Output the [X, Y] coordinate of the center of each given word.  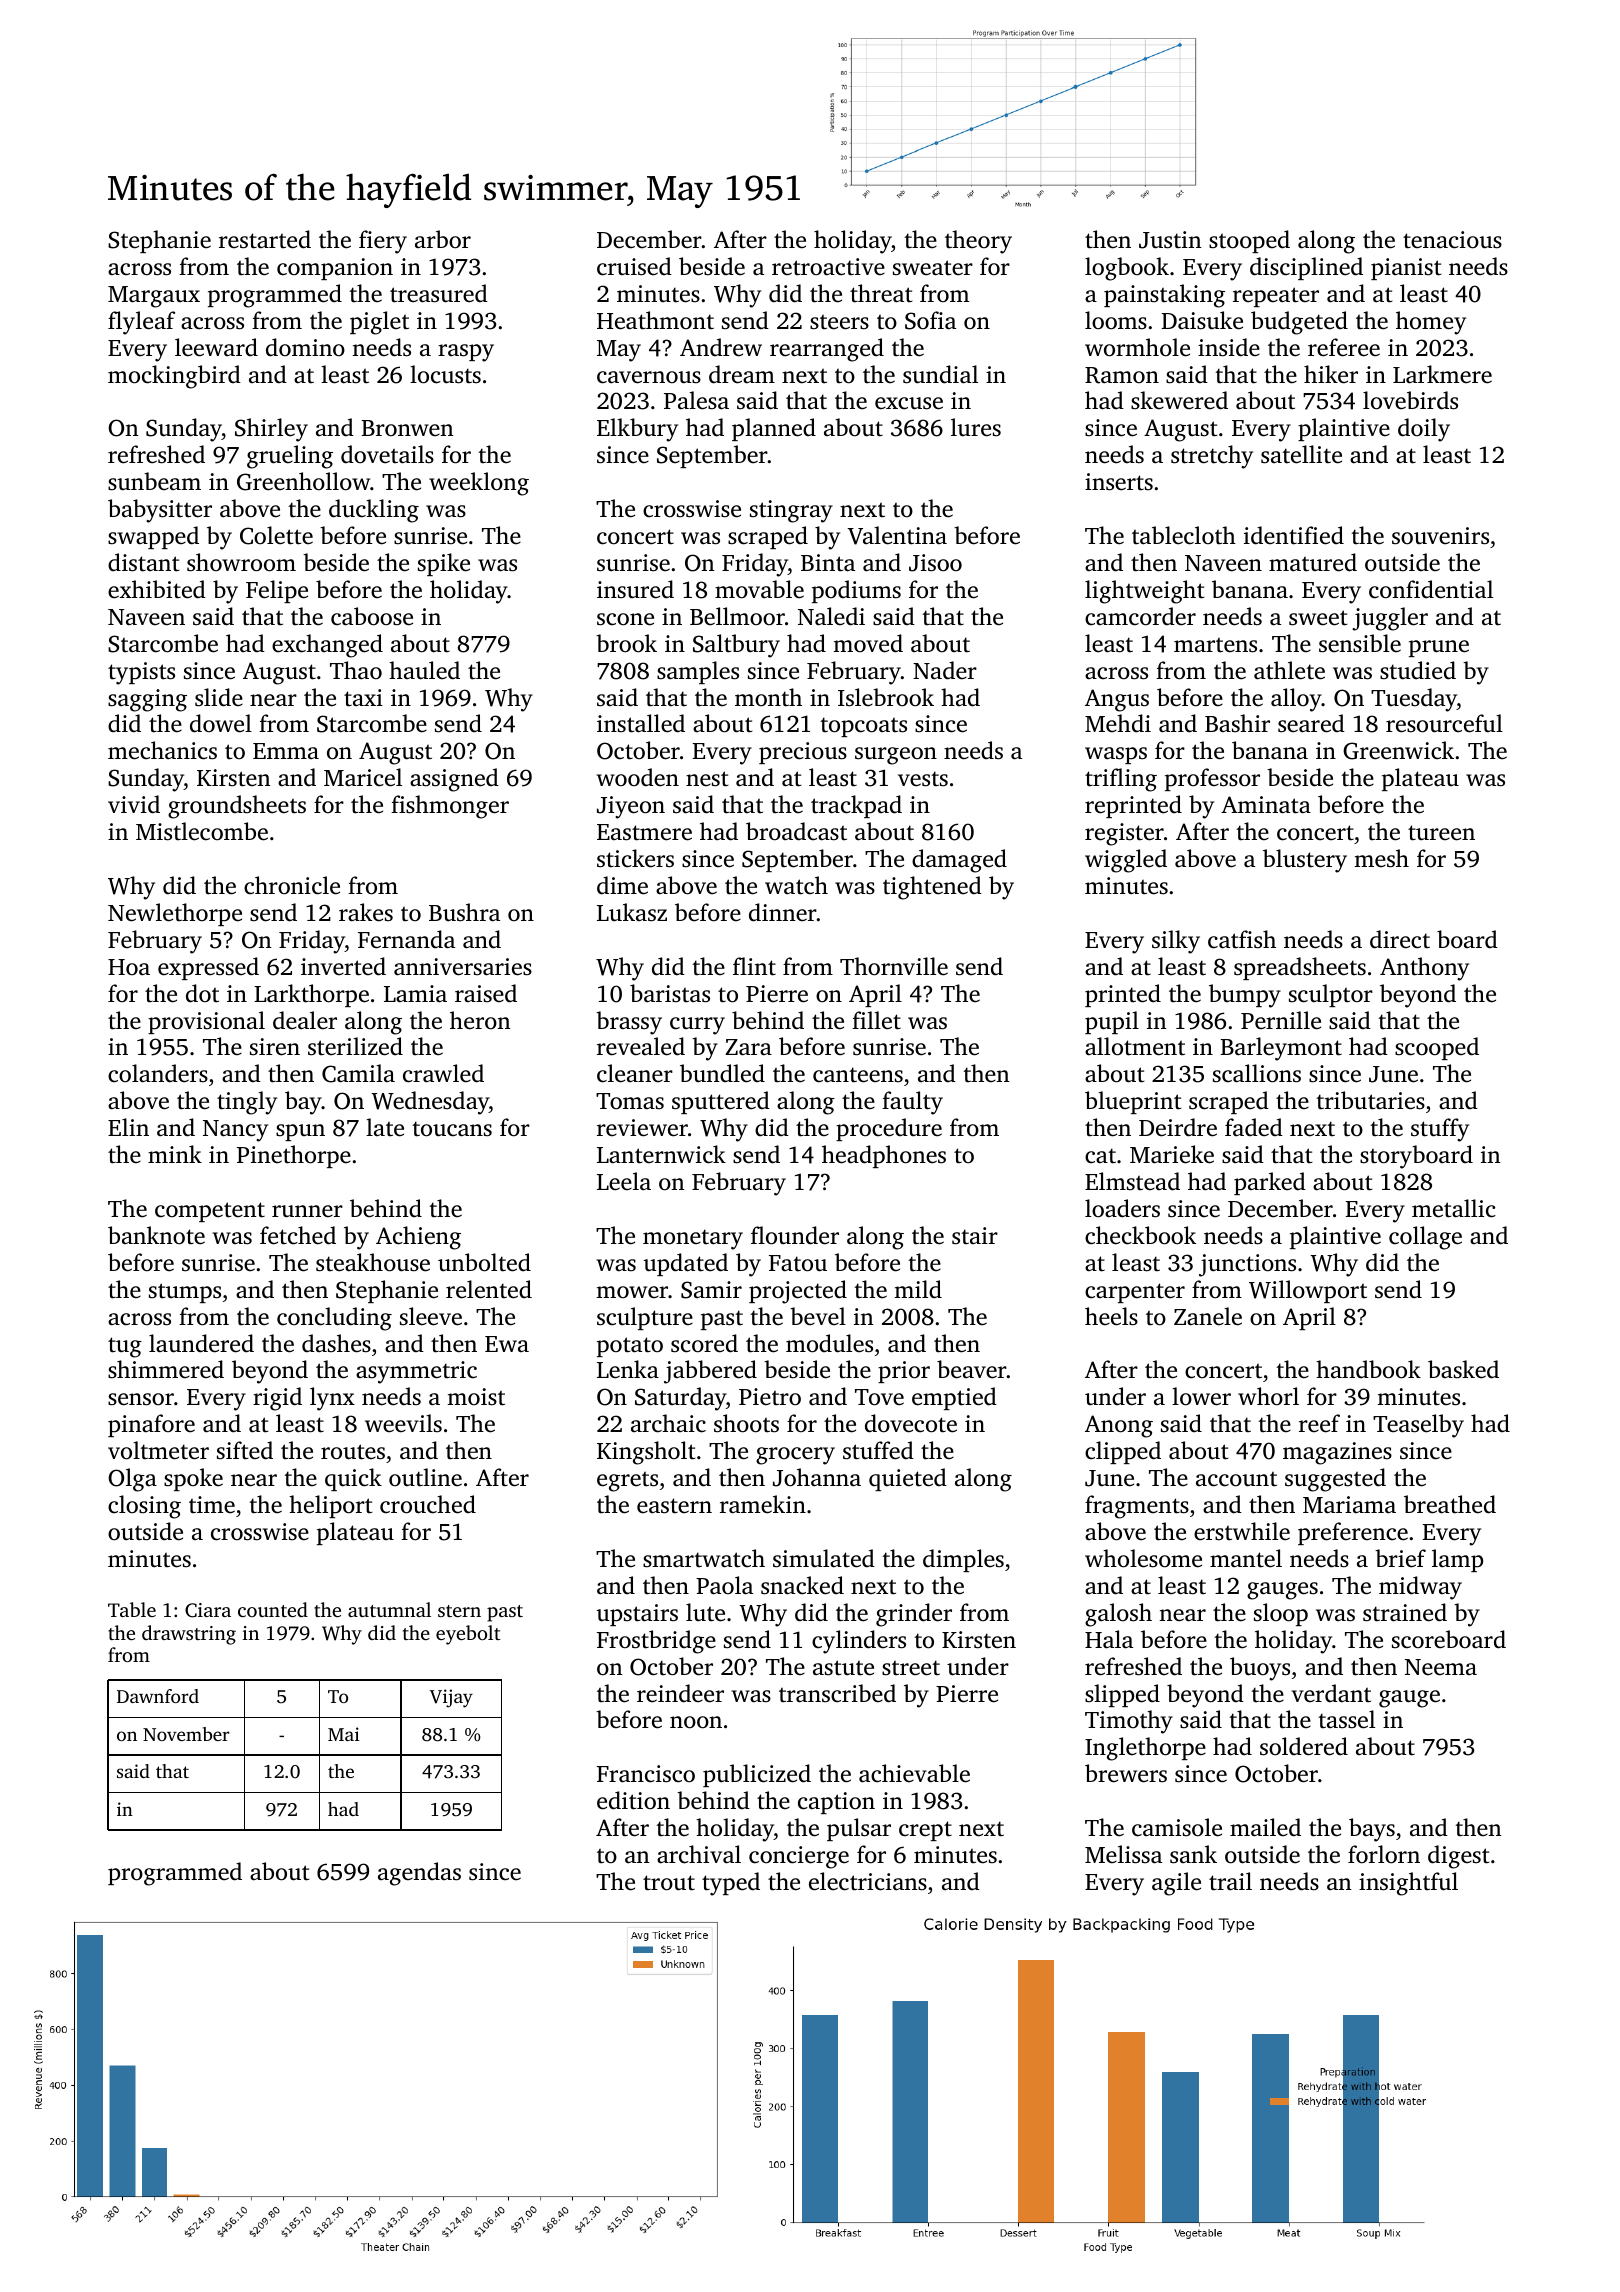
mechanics [162, 750]
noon [696, 1722]
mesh [1381, 858]
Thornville [894, 966]
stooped [1249, 241]
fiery [383, 242]
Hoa [129, 967]
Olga [132, 1480]
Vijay [451, 1698]
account [1236, 1479]
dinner [783, 912]
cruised [634, 266]
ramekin [763, 1504]
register [1124, 834]
